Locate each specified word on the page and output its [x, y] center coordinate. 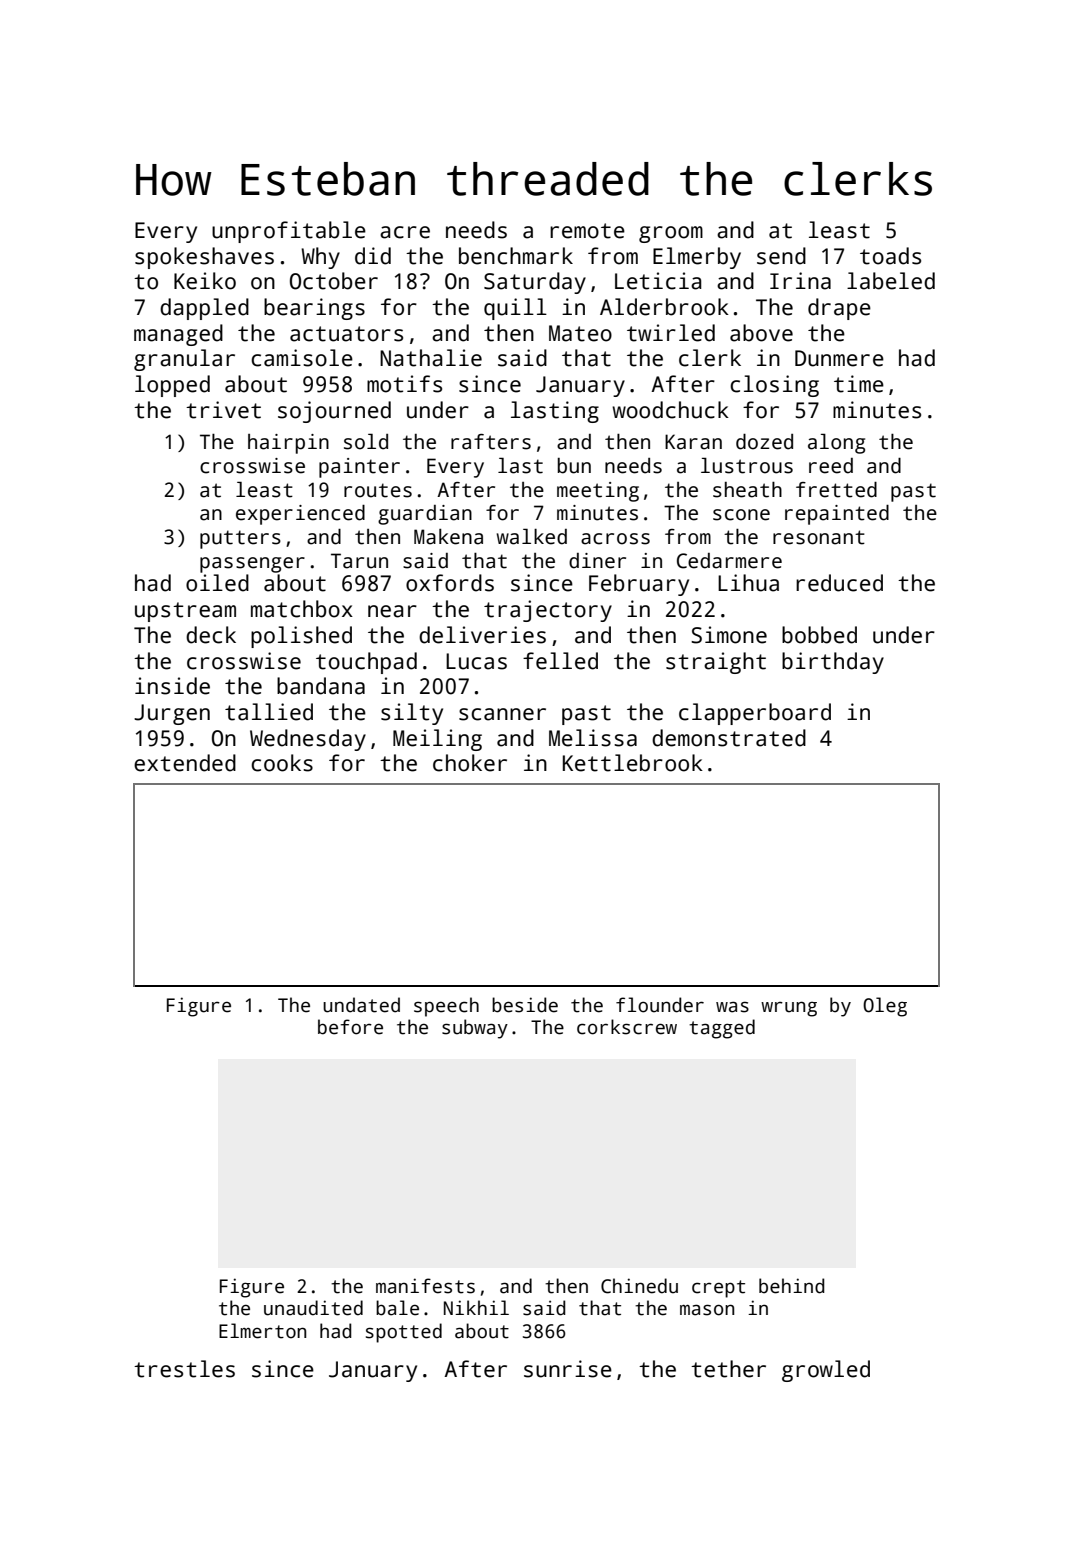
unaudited [313, 1308]
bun [574, 466]
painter [359, 468]
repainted [837, 515]
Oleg [885, 1007]
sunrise [568, 1369]
